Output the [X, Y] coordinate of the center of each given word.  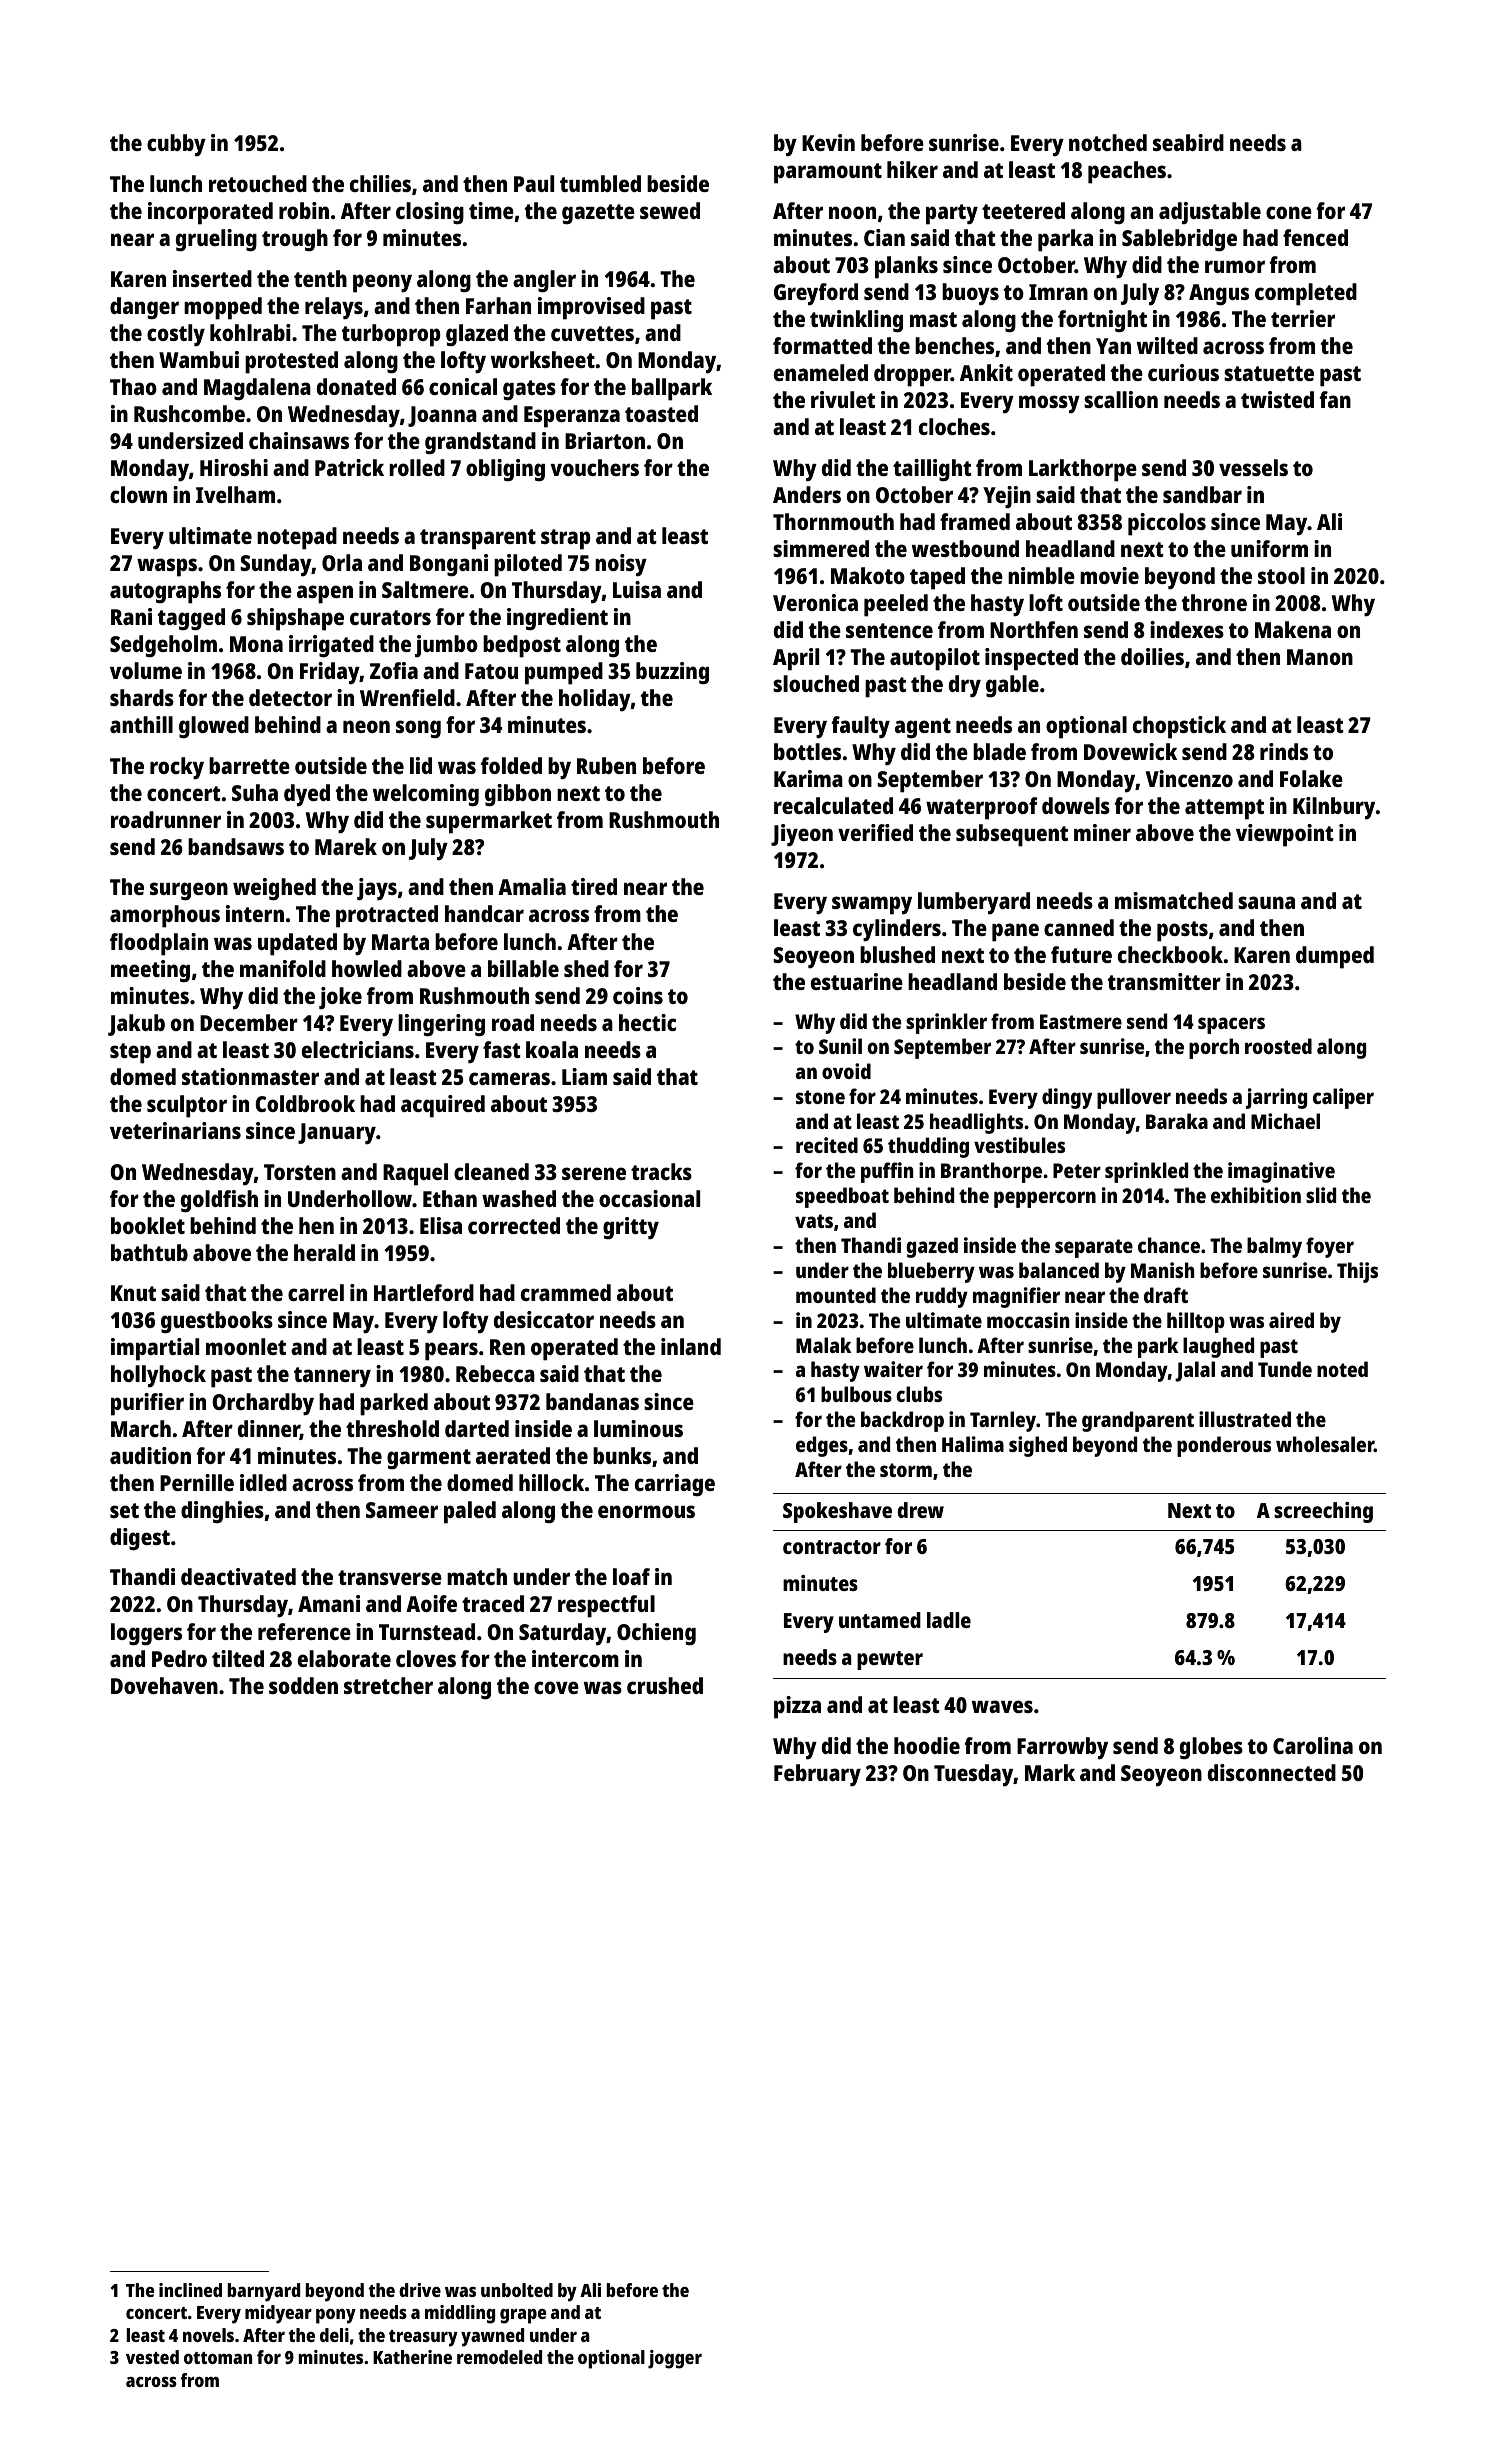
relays [334, 308]
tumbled [600, 183]
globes [1211, 1748]
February [817, 1775]
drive [420, 2290]
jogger [675, 2359]
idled [263, 1482]
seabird [1188, 142]
